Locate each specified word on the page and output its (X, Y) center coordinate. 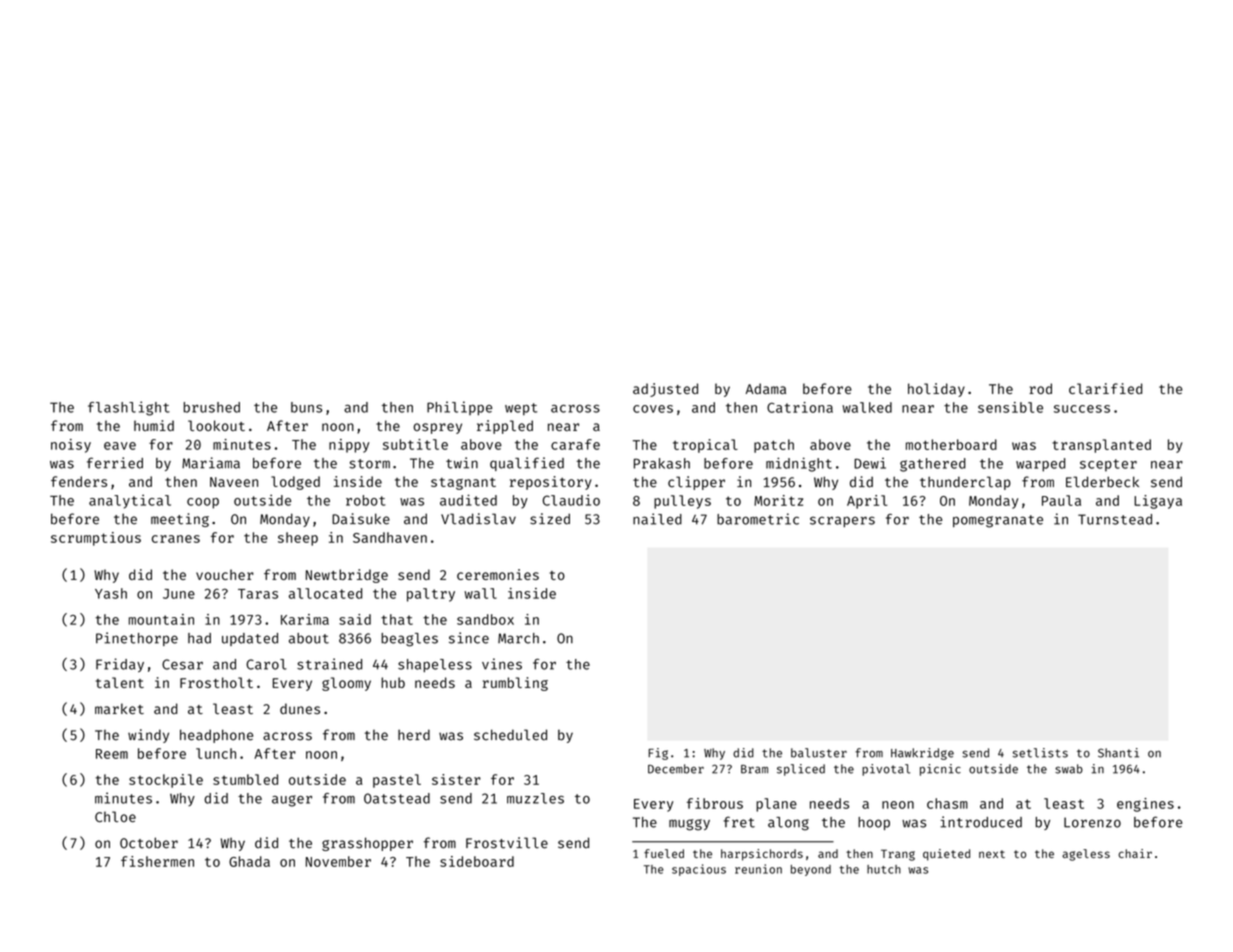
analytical (130, 501)
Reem (112, 754)
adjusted (665, 390)
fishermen (157, 861)
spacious (699, 870)
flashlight (129, 408)
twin (462, 463)
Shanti (1118, 753)
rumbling (515, 684)
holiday (936, 390)
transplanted (1101, 446)
